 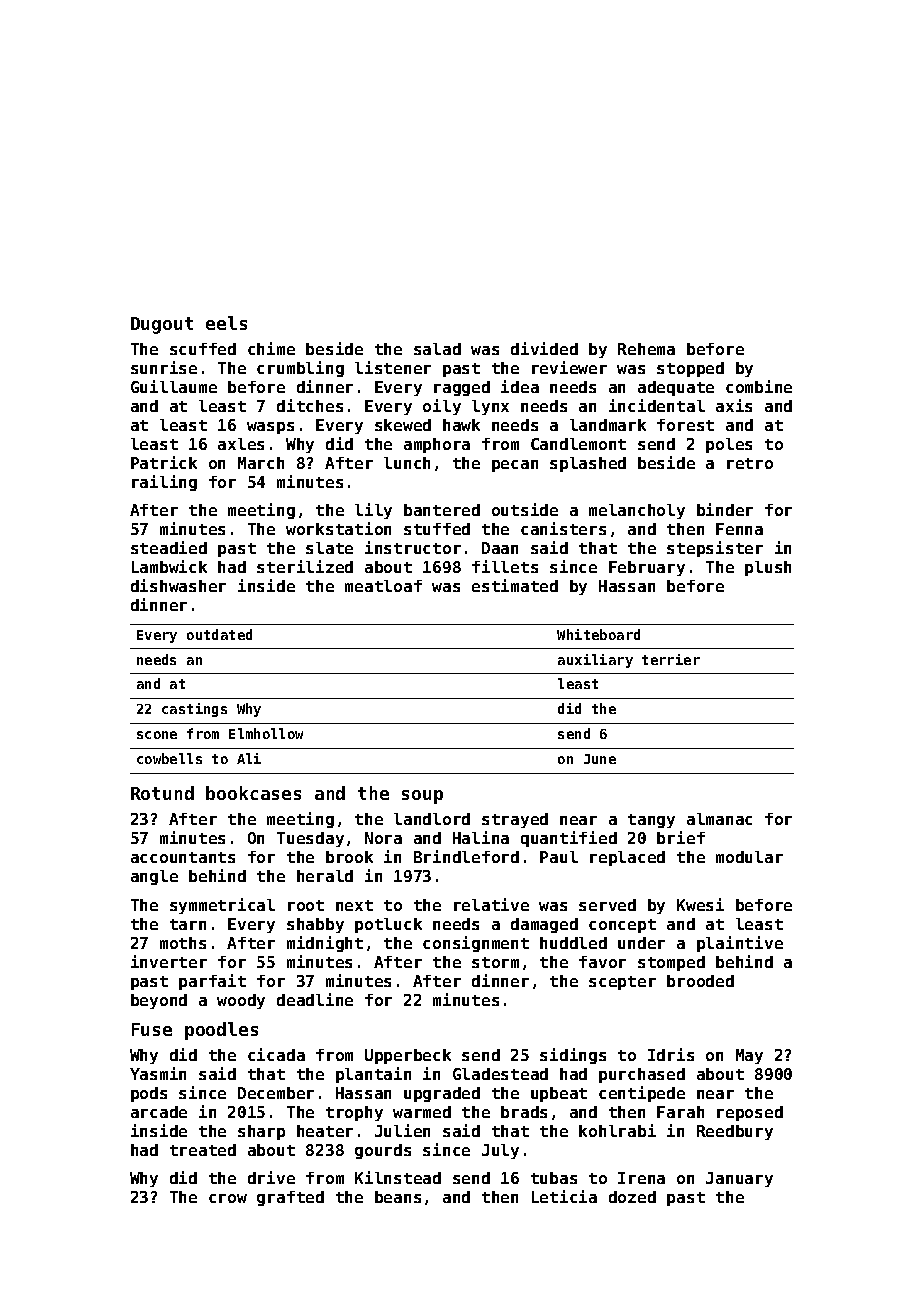 I want to click on brook, so click(x=349, y=857).
